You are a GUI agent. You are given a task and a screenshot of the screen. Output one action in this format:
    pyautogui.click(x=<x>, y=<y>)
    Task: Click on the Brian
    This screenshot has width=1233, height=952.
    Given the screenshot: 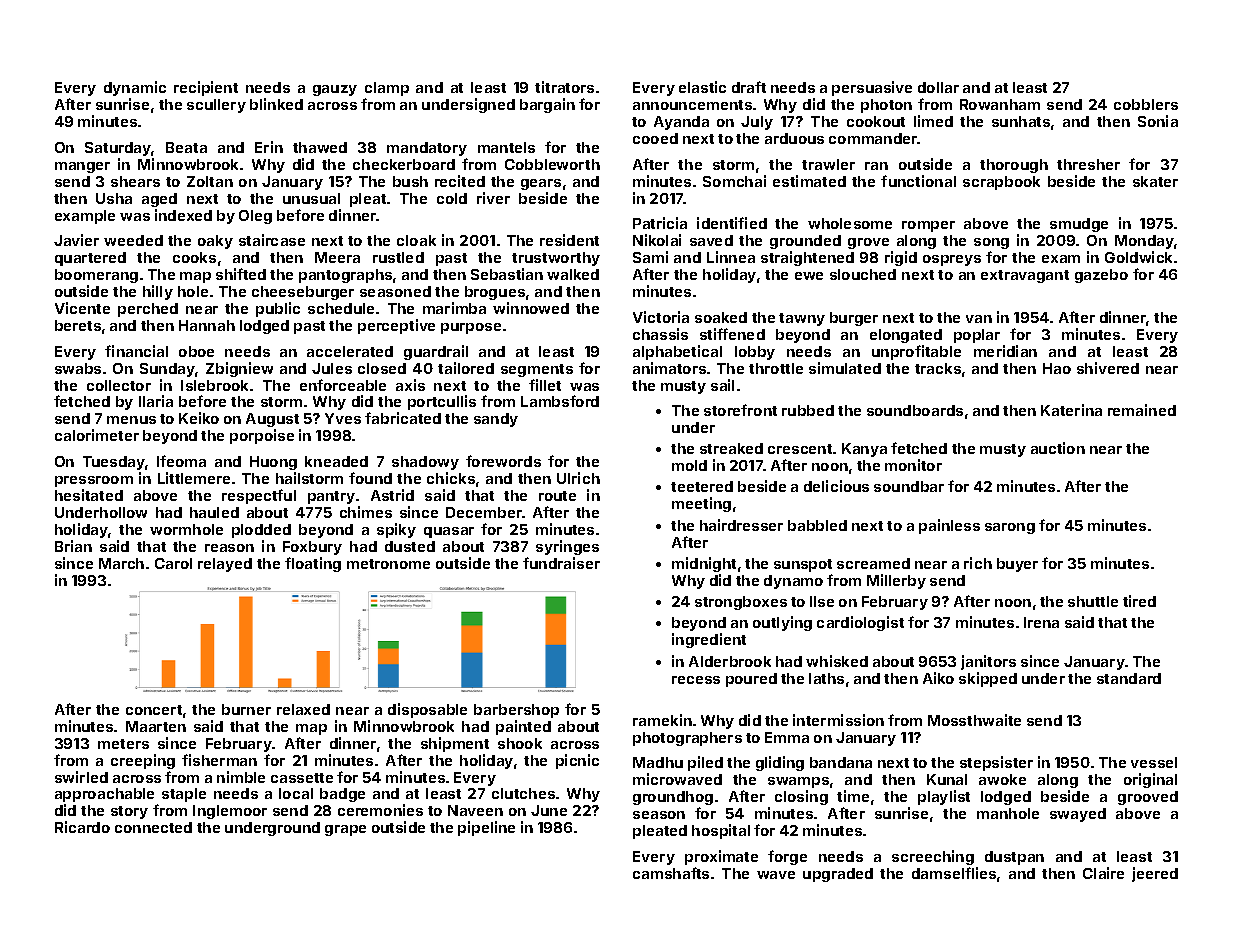 What is the action you would take?
    pyautogui.click(x=73, y=546)
